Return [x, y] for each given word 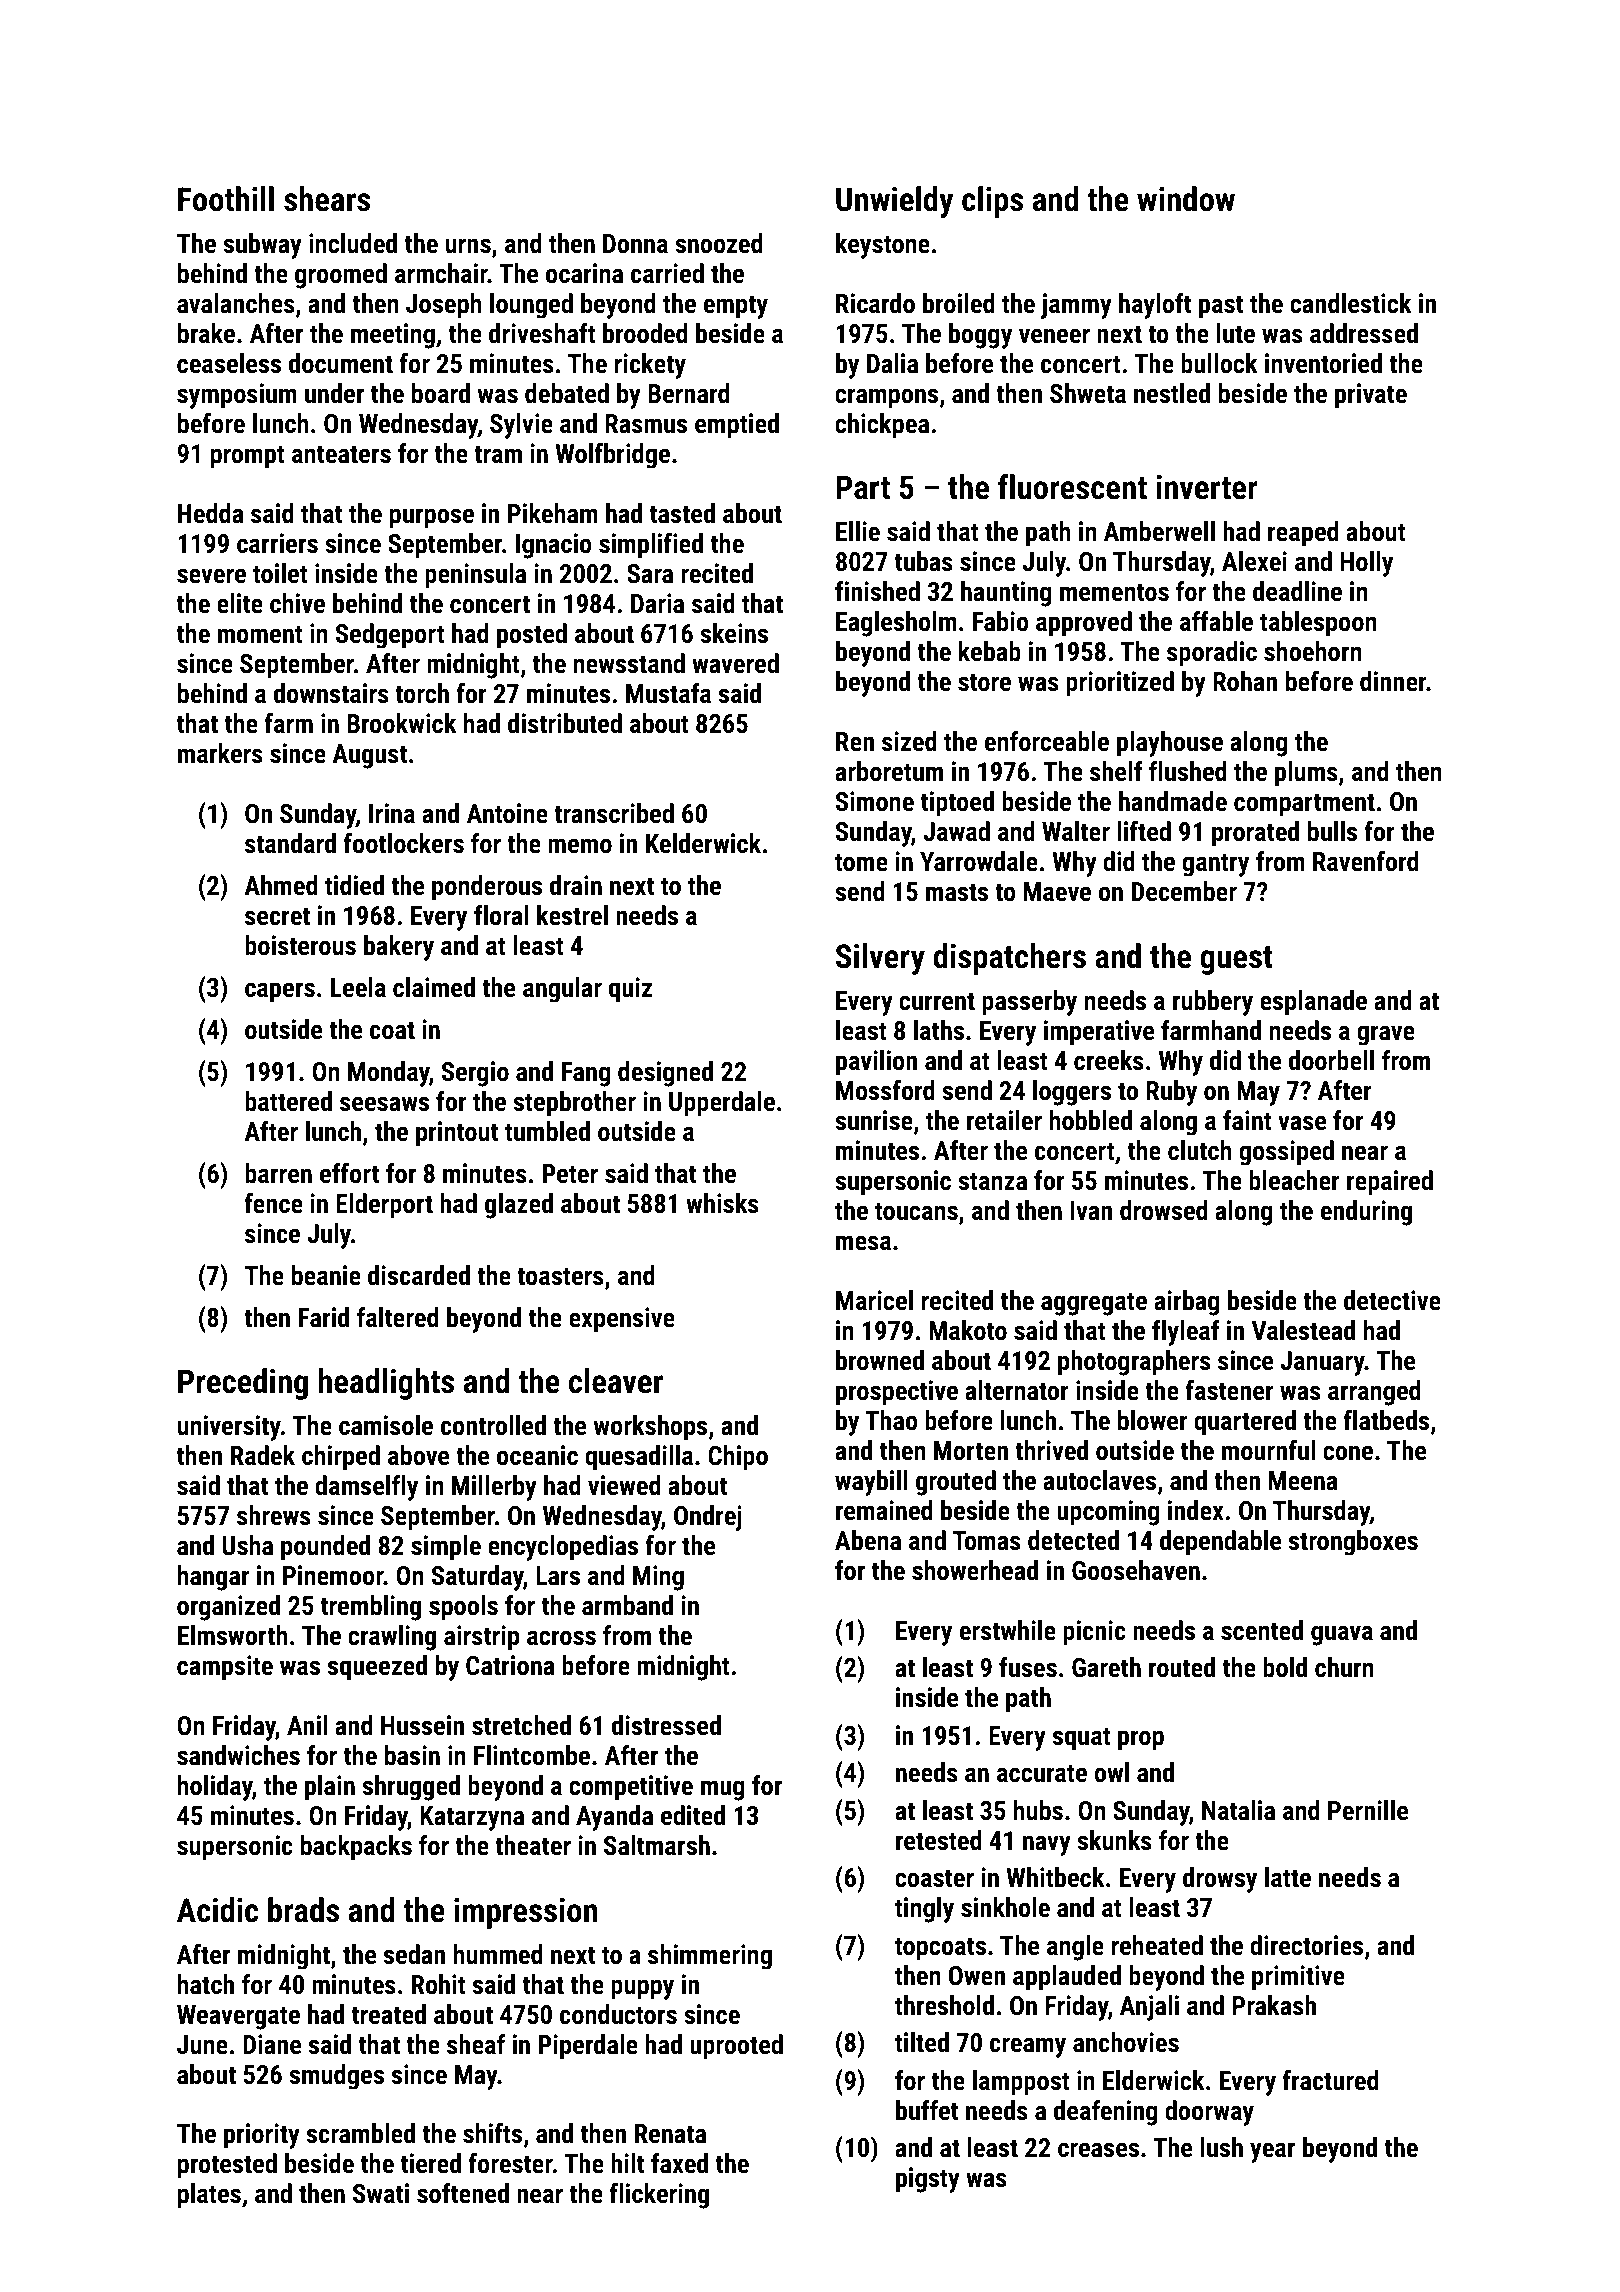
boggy [980, 336]
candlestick [1350, 303]
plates [209, 2196]
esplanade [1313, 1003]
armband [627, 1605]
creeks [1109, 1060]
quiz [630, 990]
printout [457, 1134]
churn [1344, 1667]
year [1272, 2152]
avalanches [236, 303]
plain [330, 1788]
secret [277, 916]
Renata [670, 2134]
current [937, 1001]
